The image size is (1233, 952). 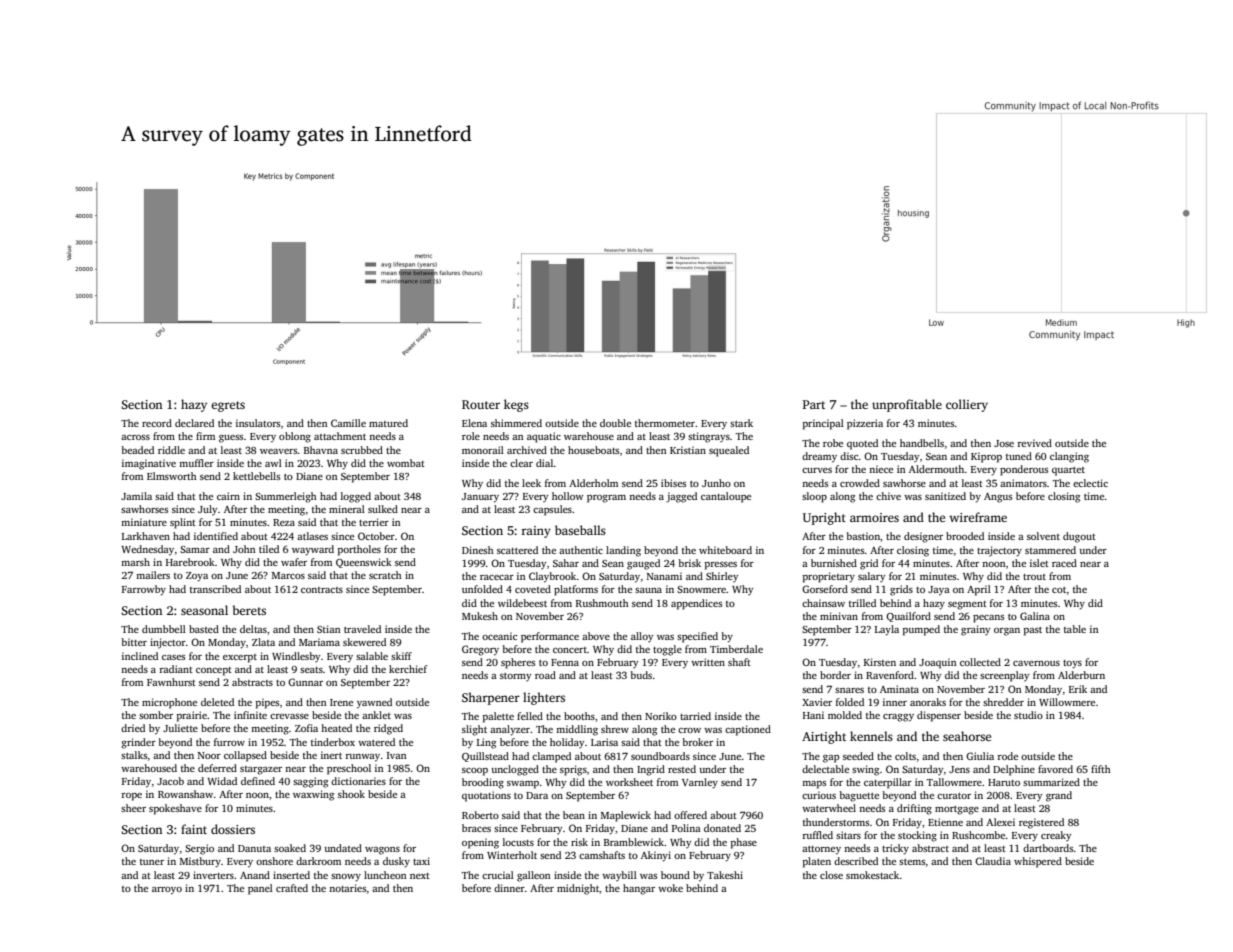 What do you see at coordinates (228, 406) in the page?
I see `egrets` at bounding box center [228, 406].
